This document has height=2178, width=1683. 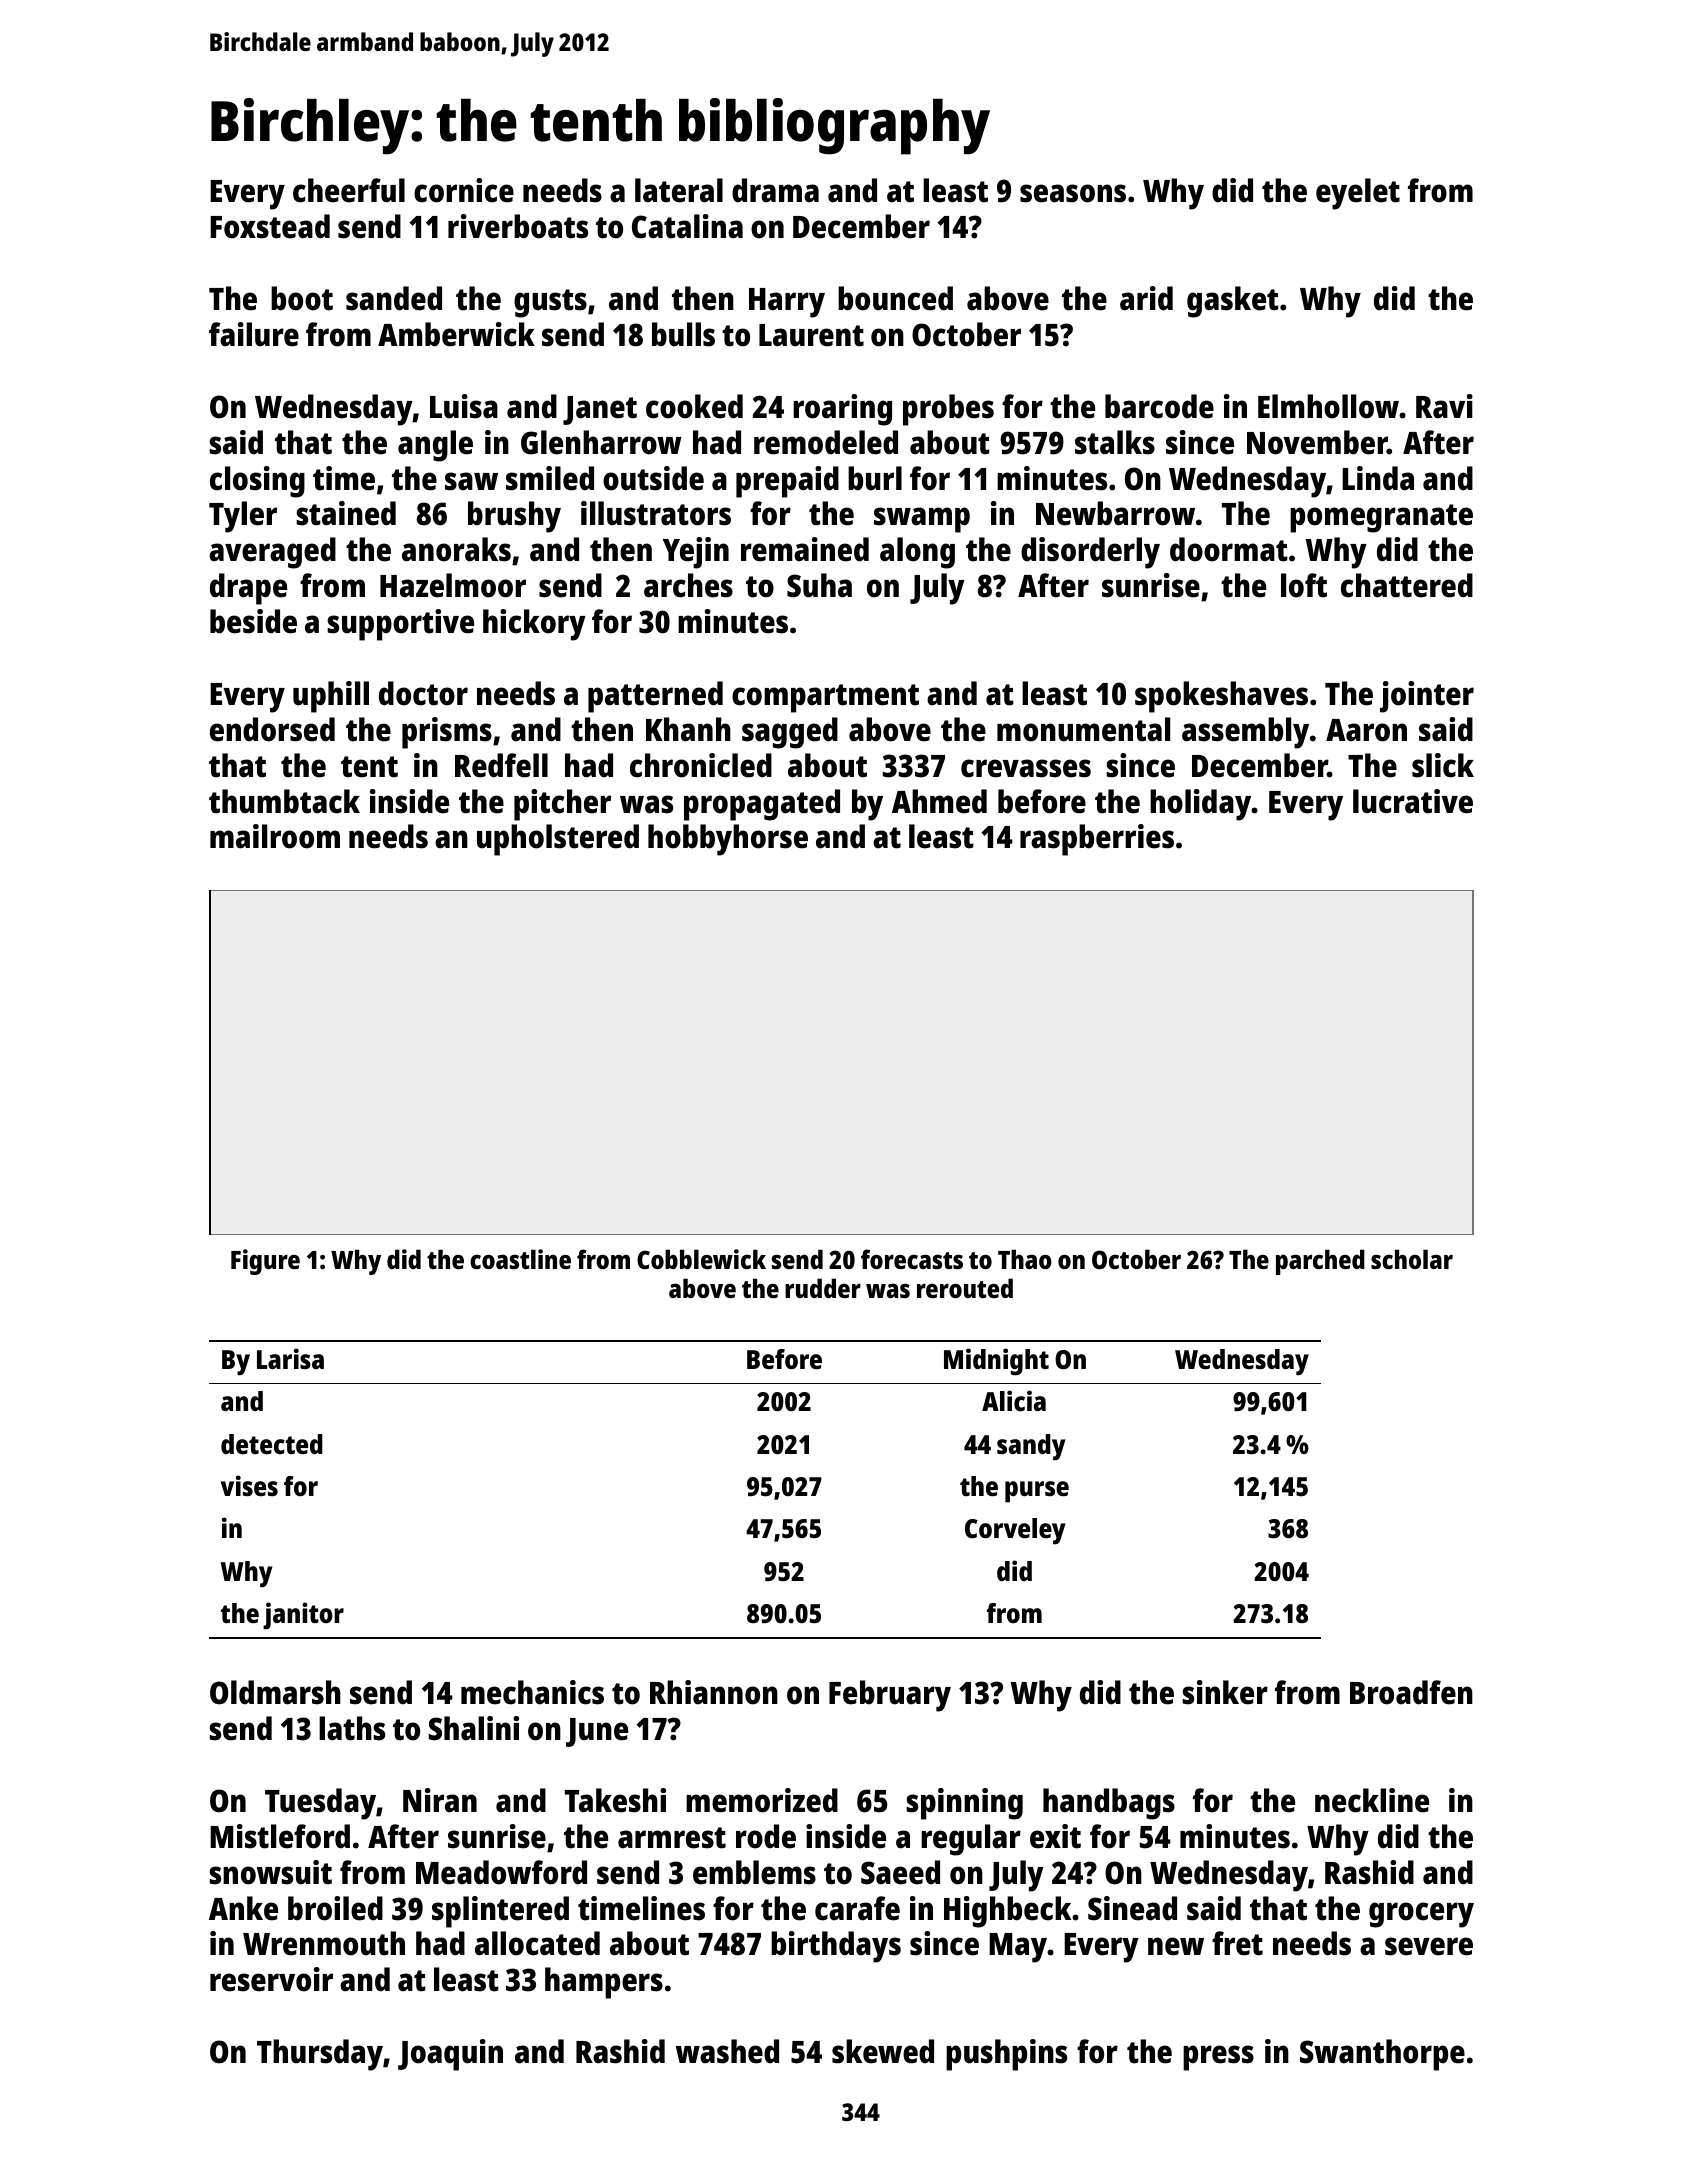 What do you see at coordinates (349, 190) in the document?
I see `cheerful` at bounding box center [349, 190].
